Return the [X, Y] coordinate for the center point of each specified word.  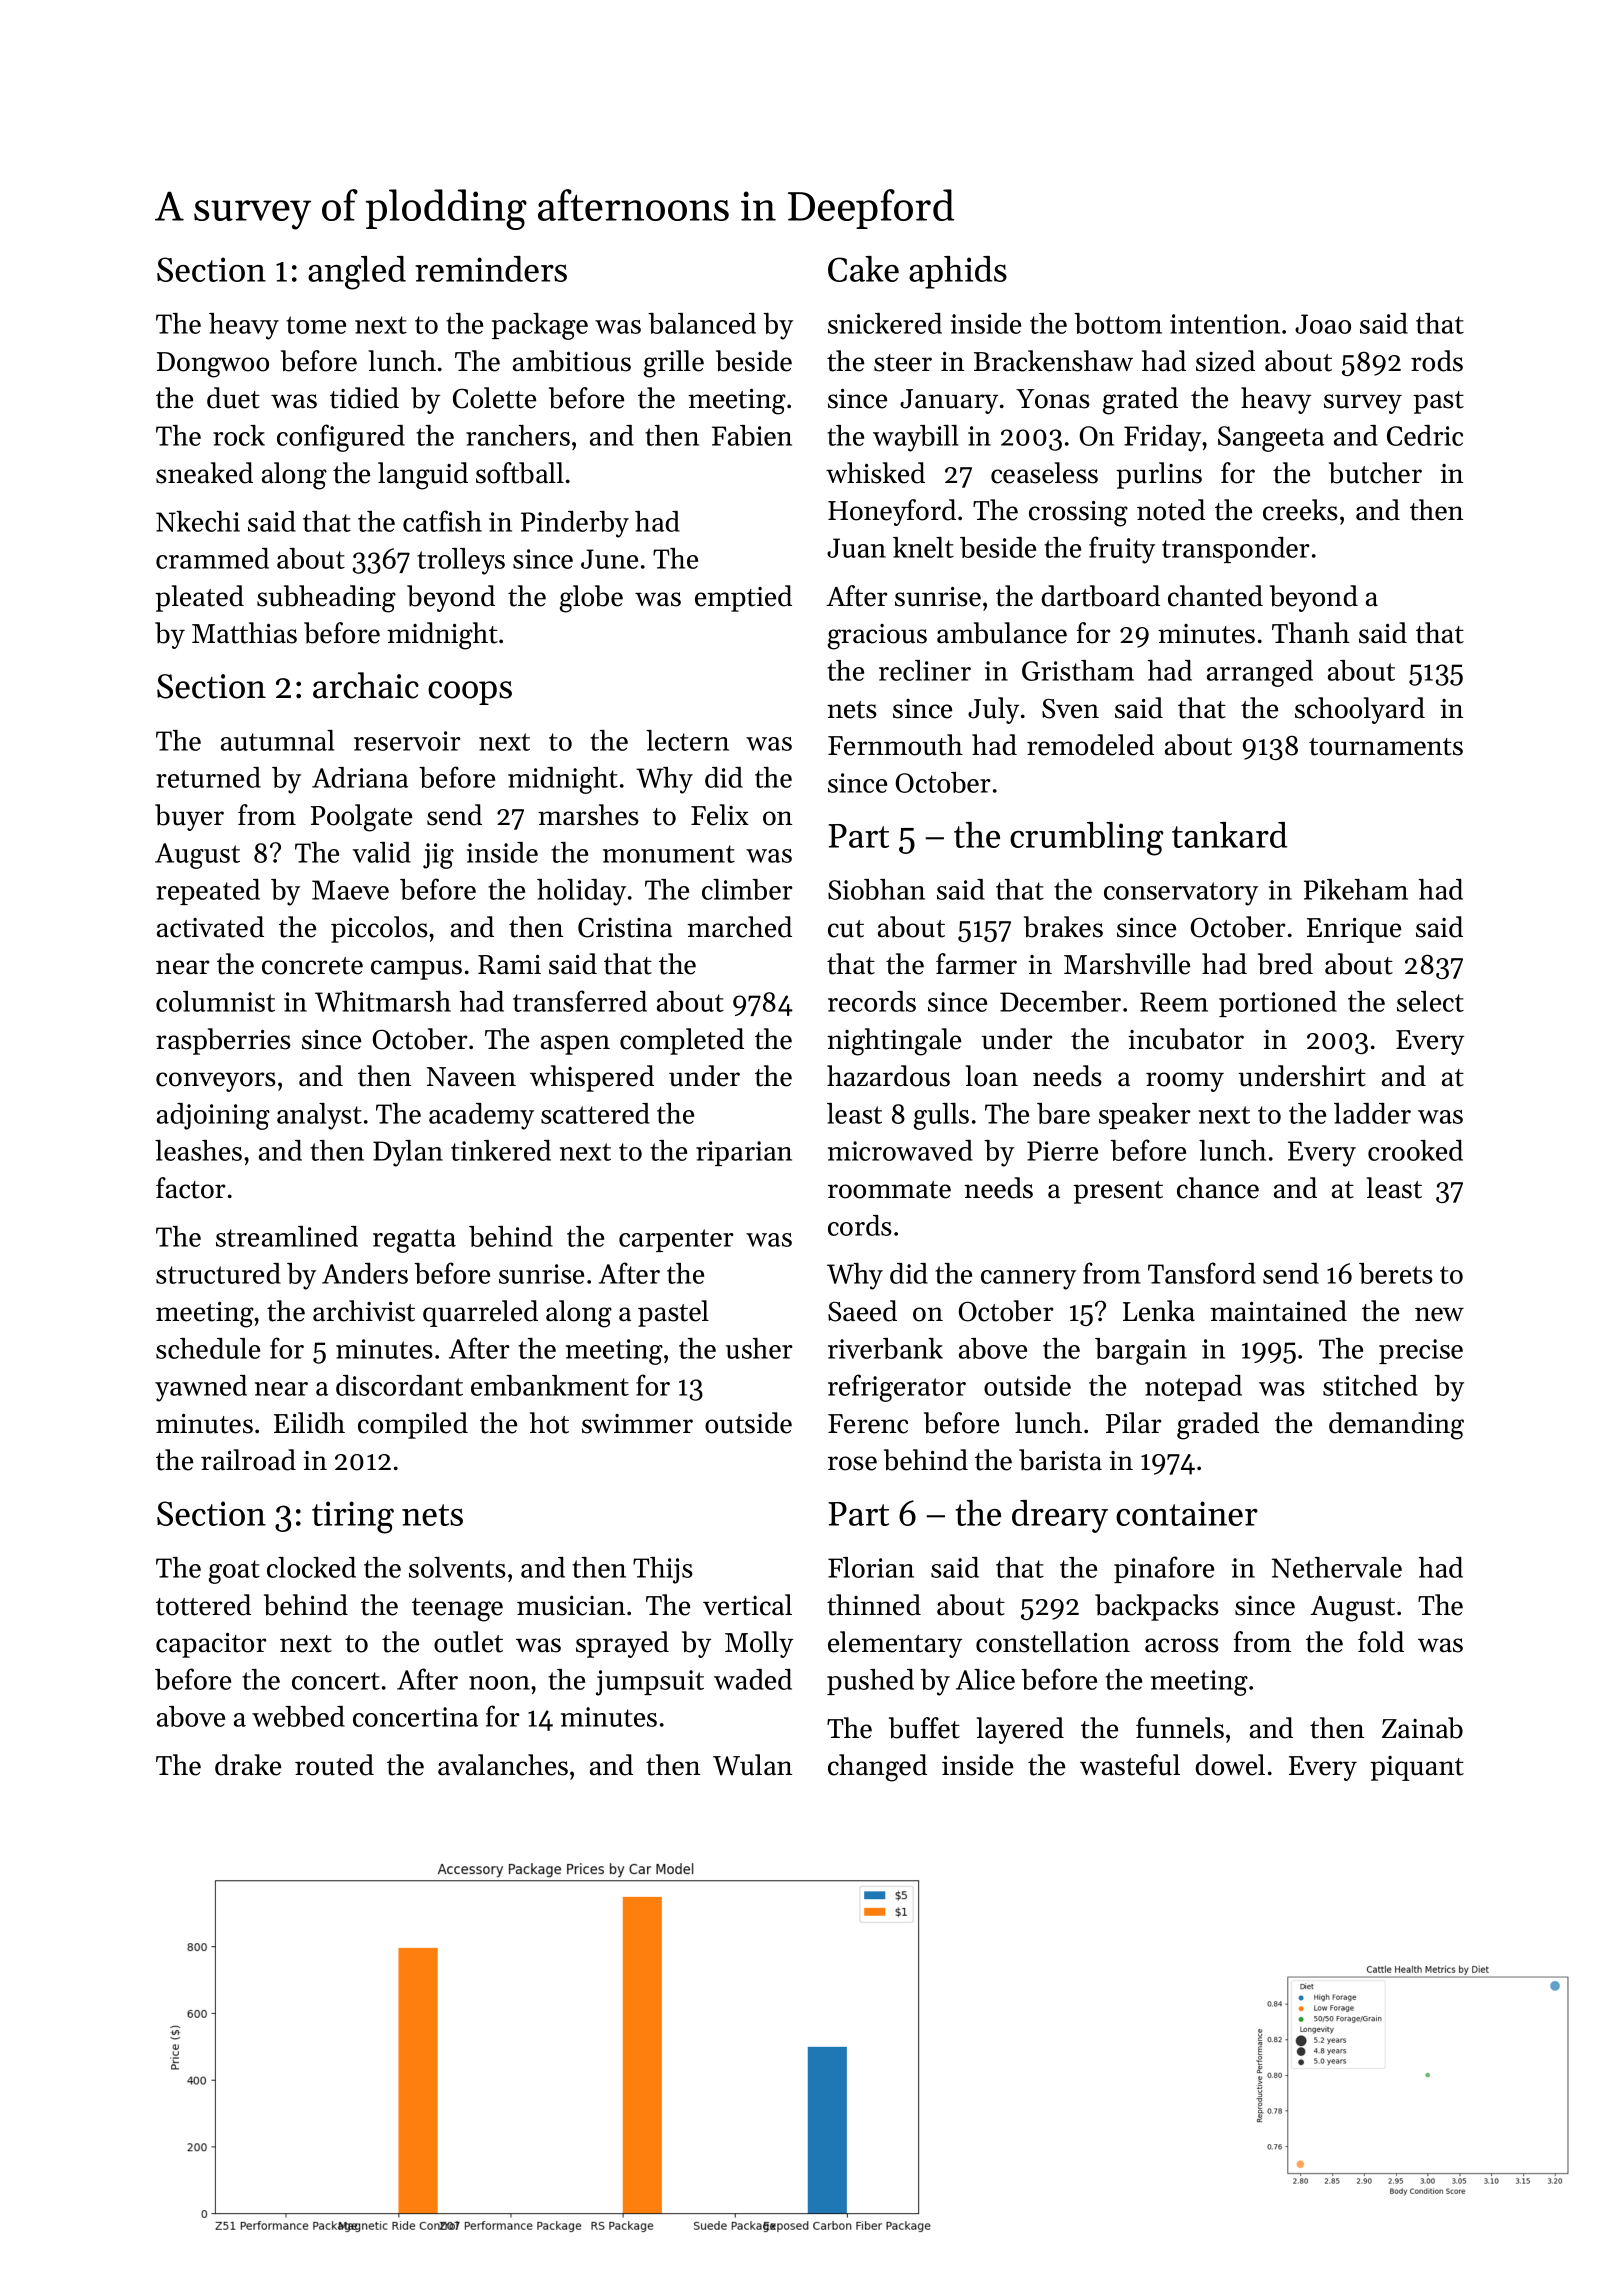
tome [316, 325]
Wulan [752, 1765]
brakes [1063, 927]
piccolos [379, 929]
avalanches [503, 1765]
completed [682, 1041]
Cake [863, 269]
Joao [1323, 324]
